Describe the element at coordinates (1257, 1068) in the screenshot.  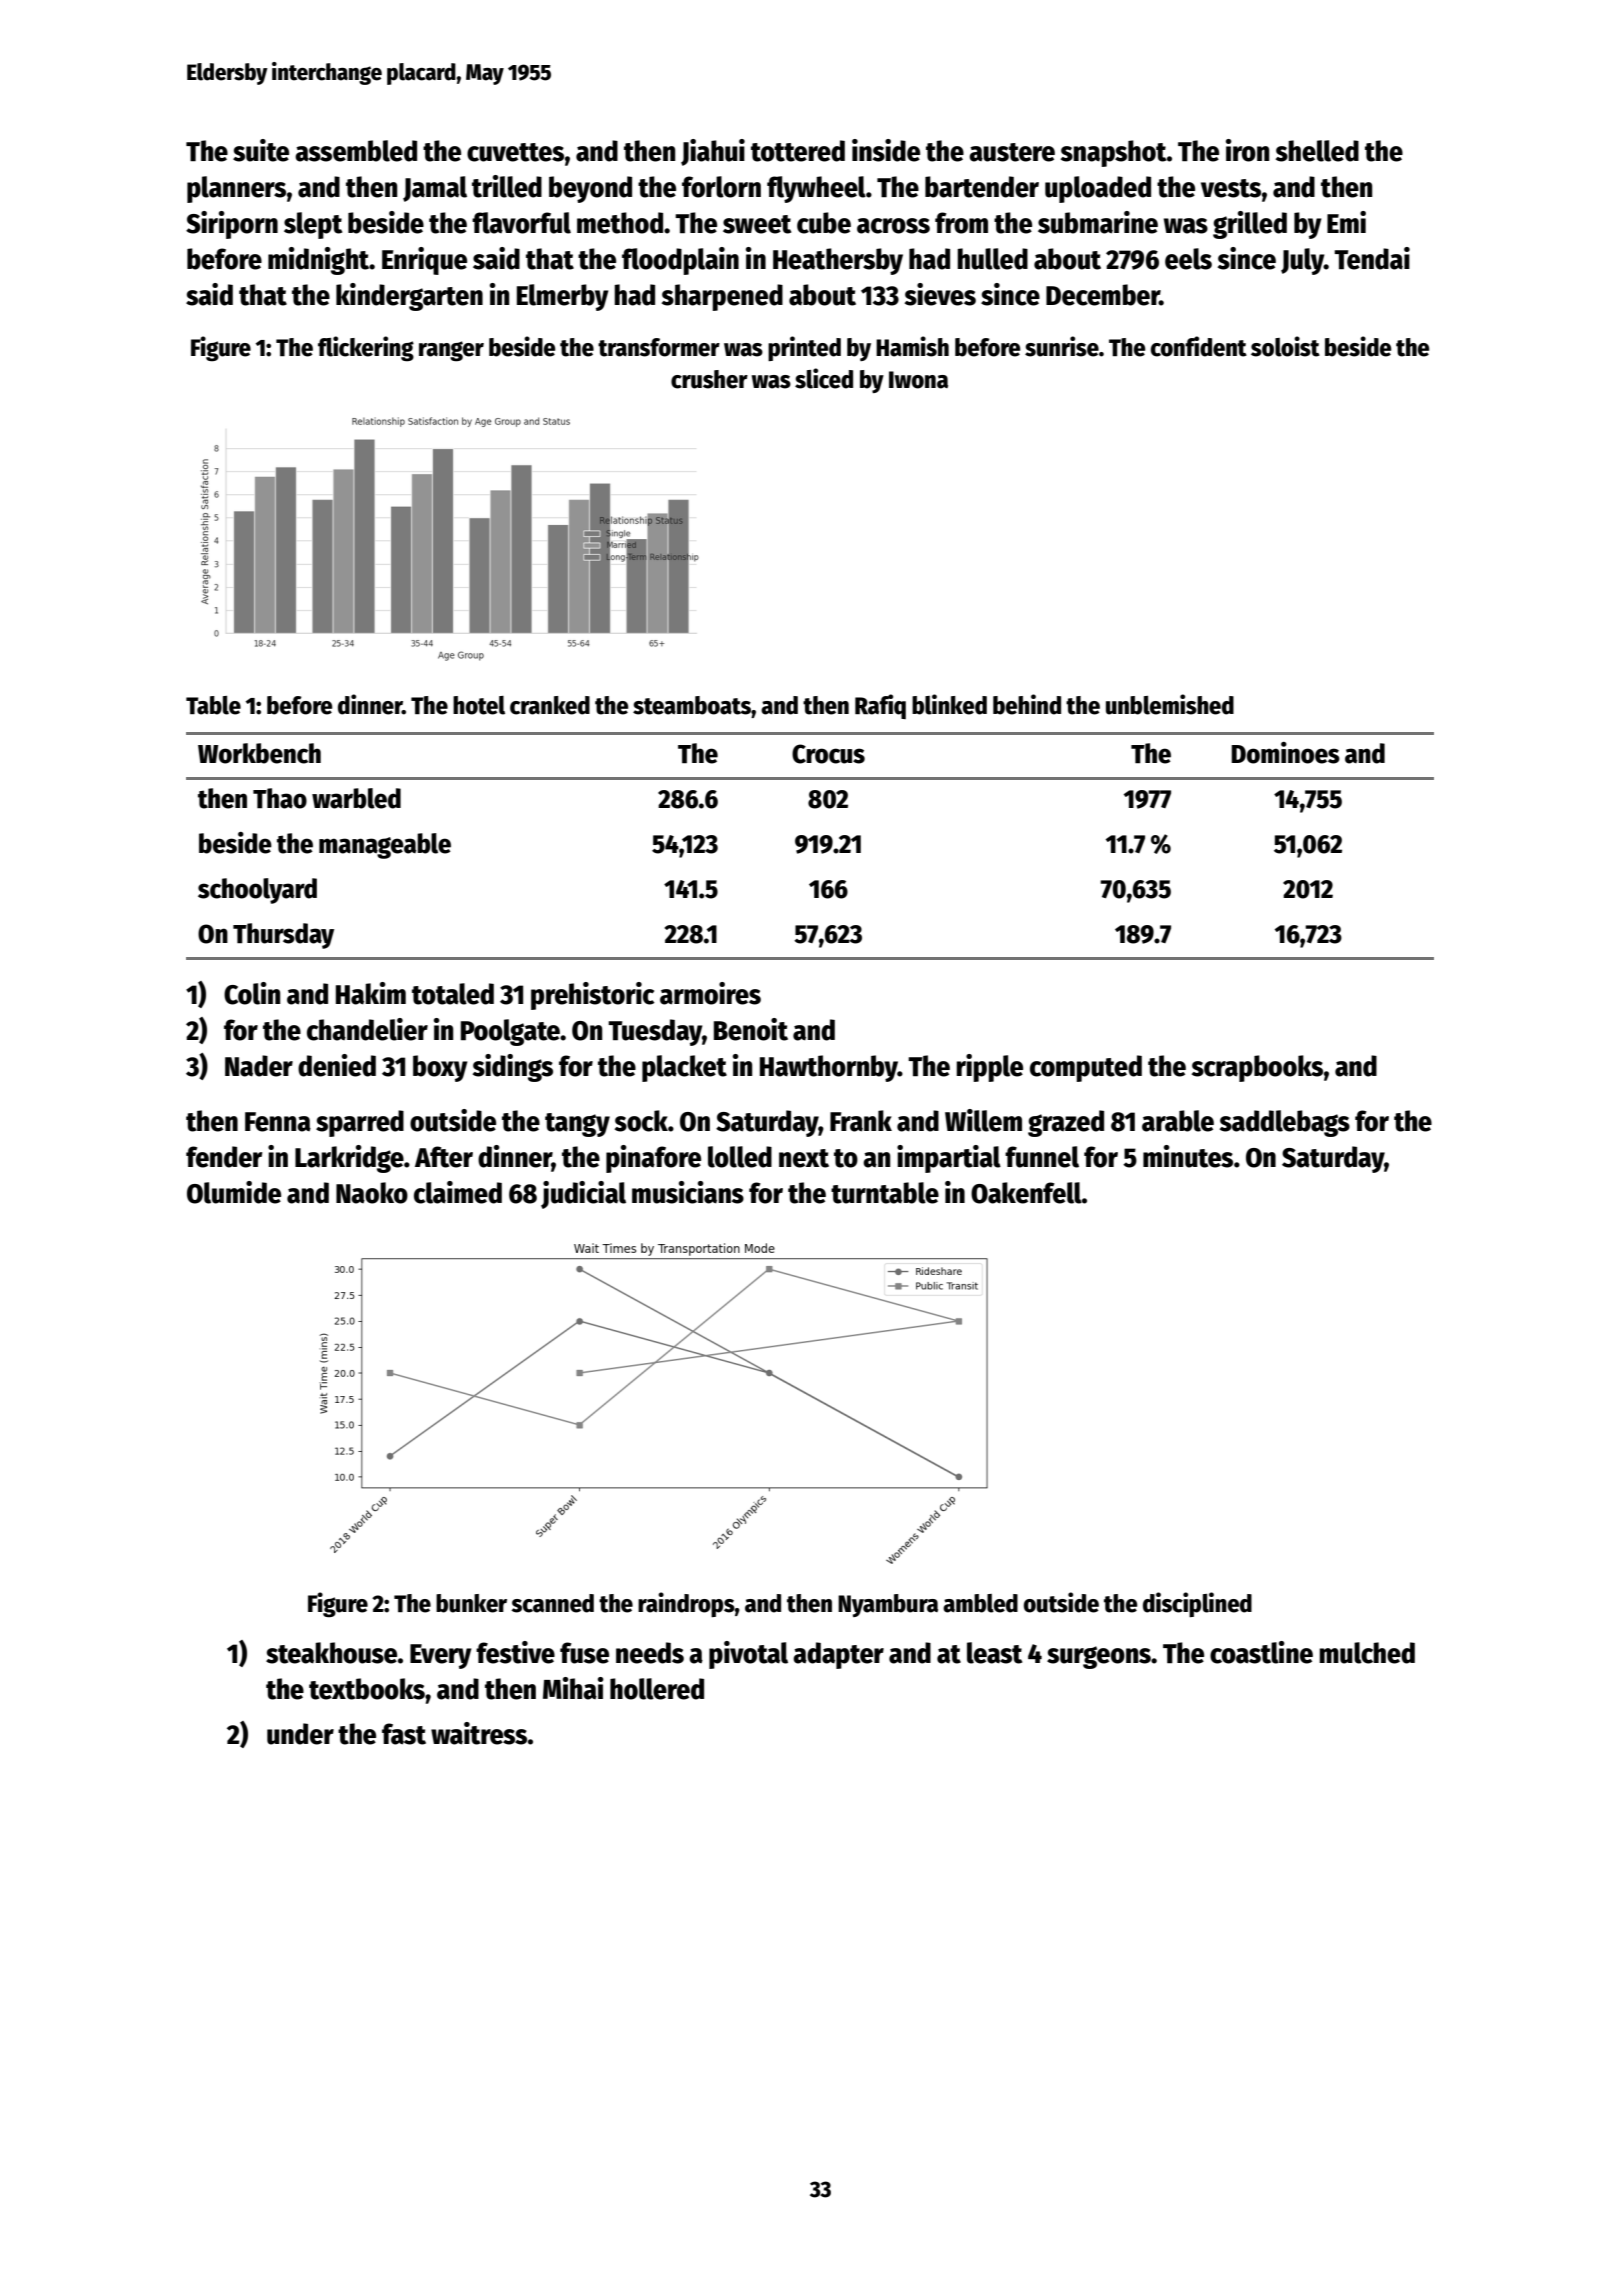
I see `scrapbooks` at that location.
